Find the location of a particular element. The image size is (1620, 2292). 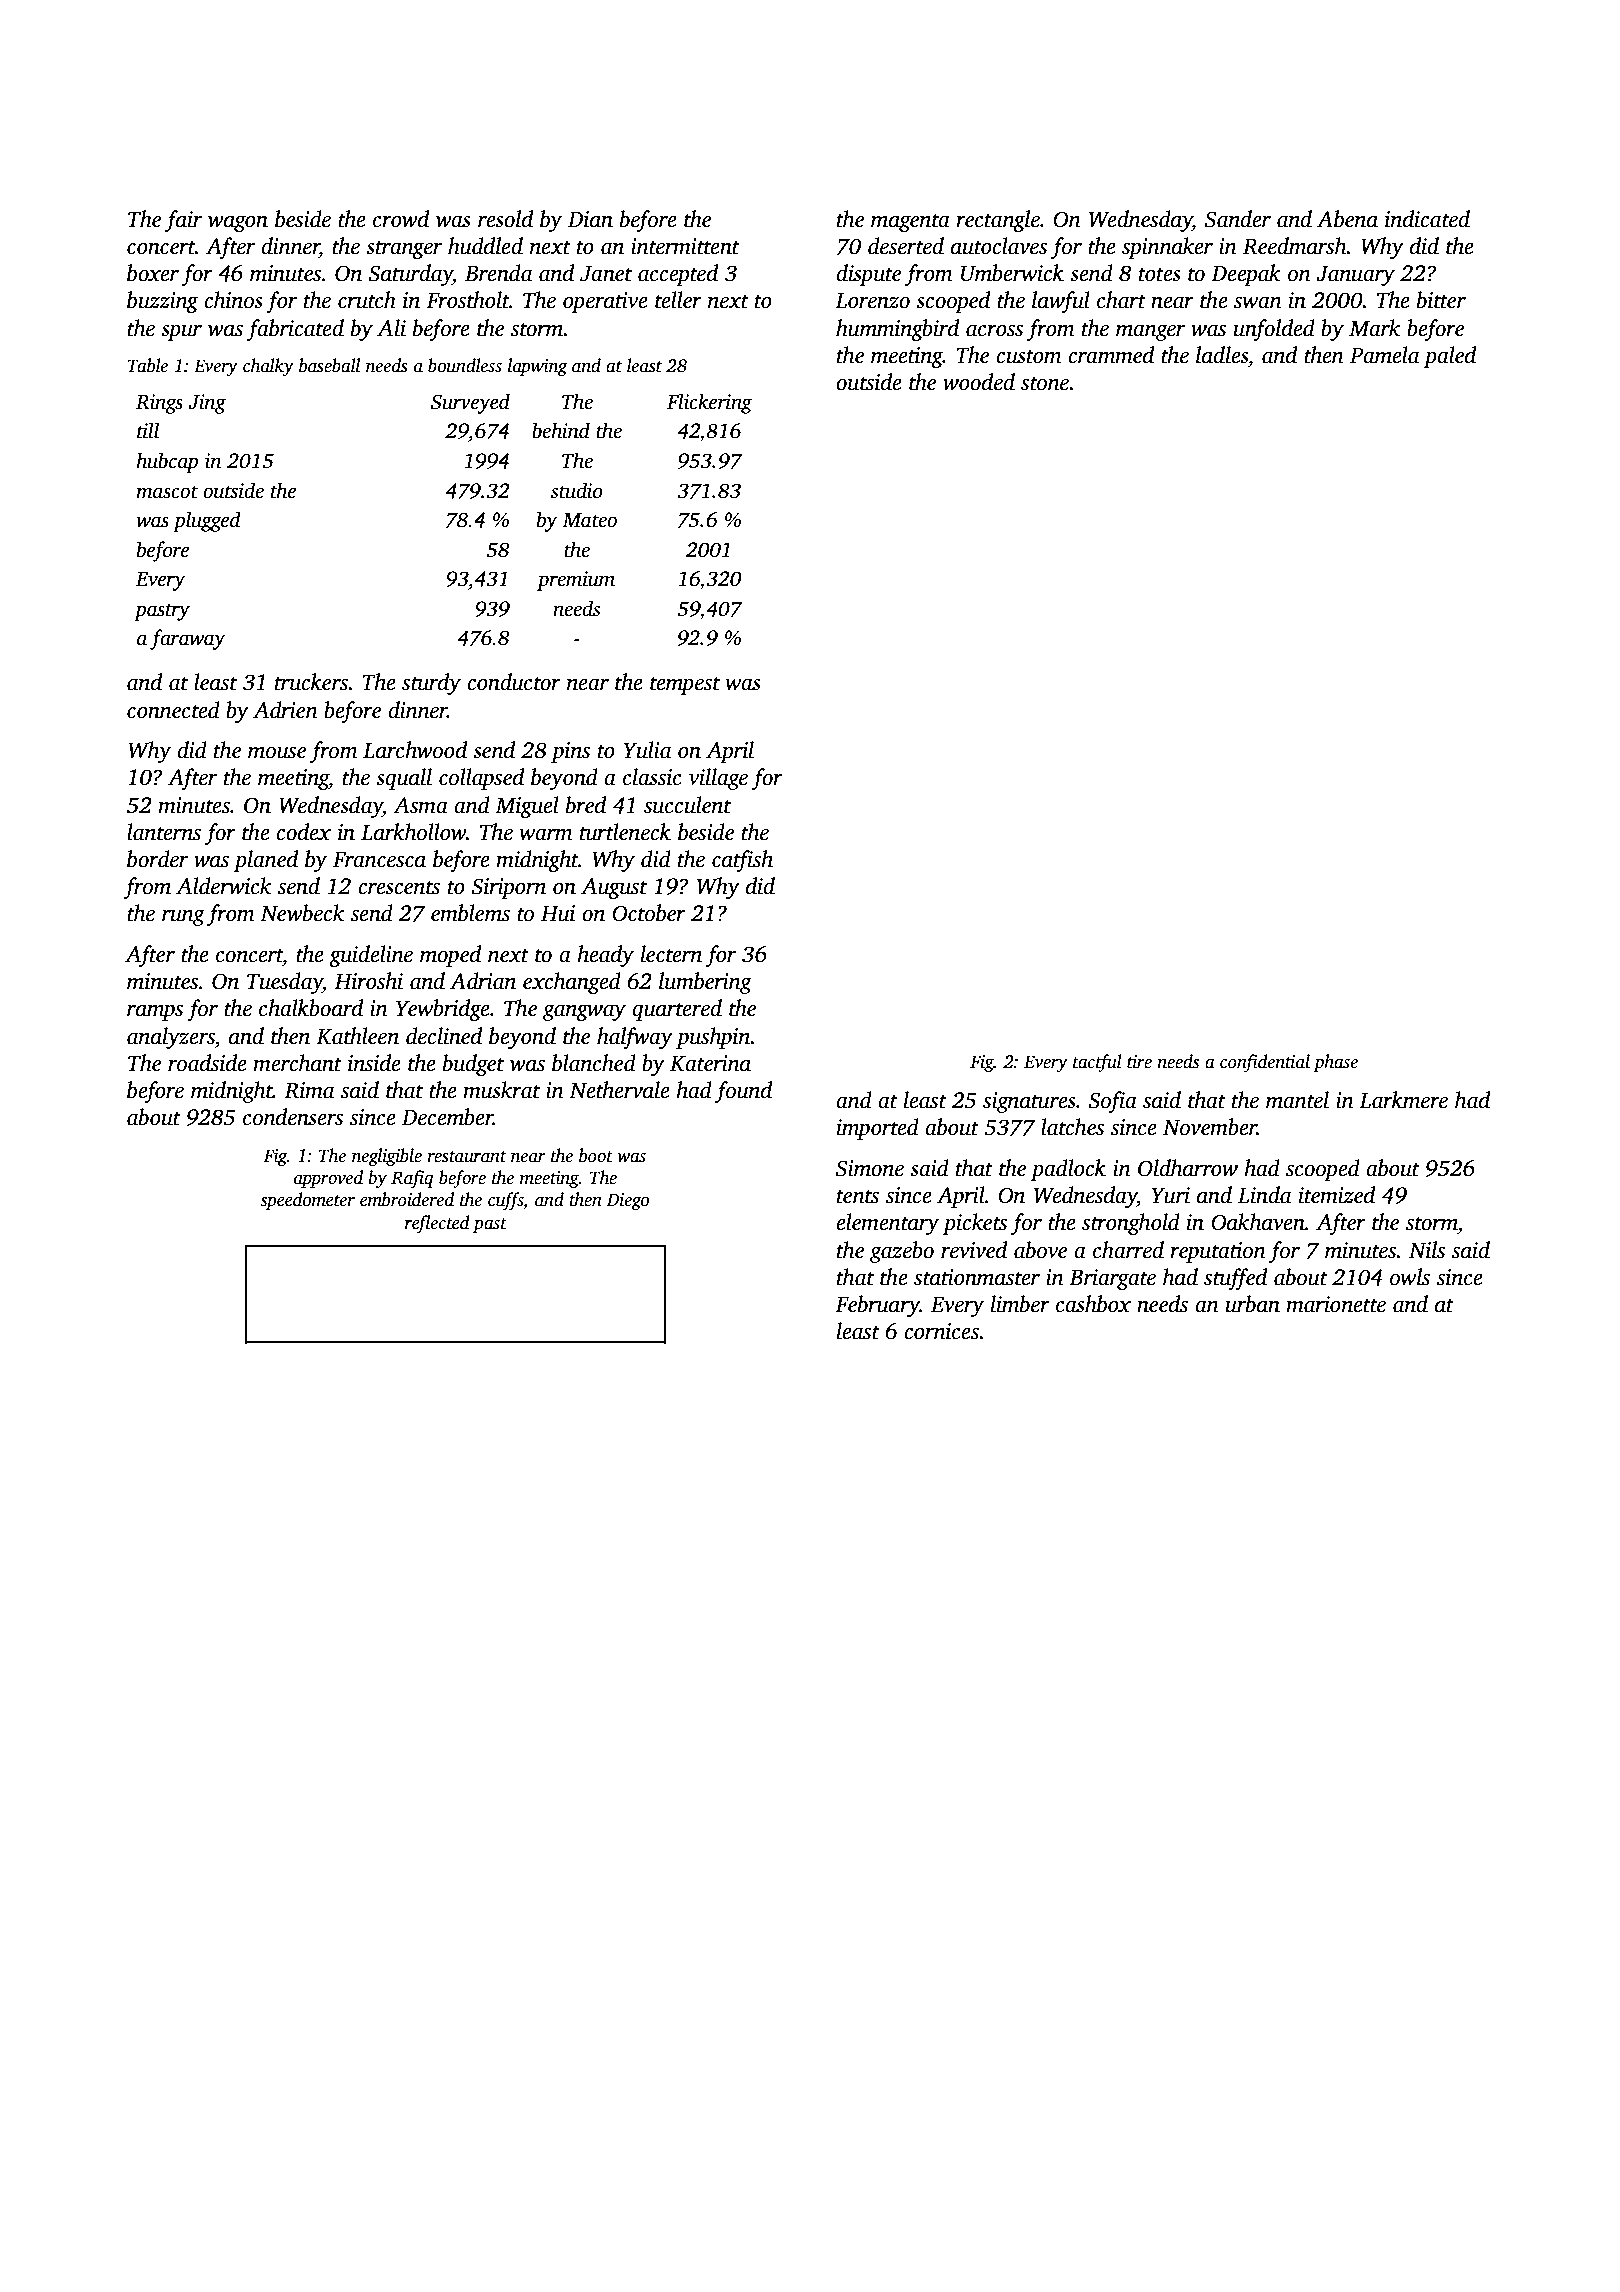

village is located at coordinates (718, 779).
